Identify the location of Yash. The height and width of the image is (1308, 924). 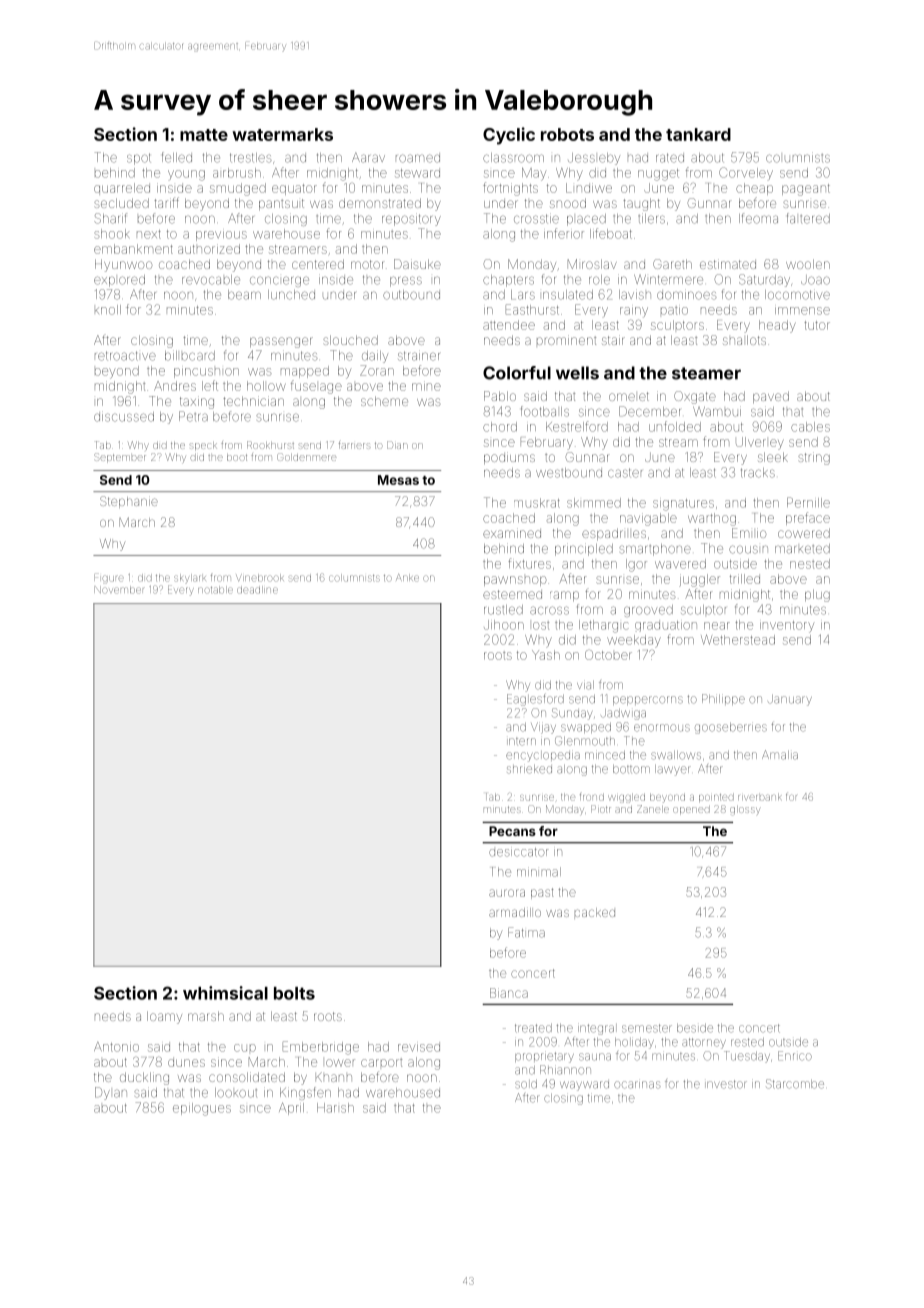
(546, 655).
